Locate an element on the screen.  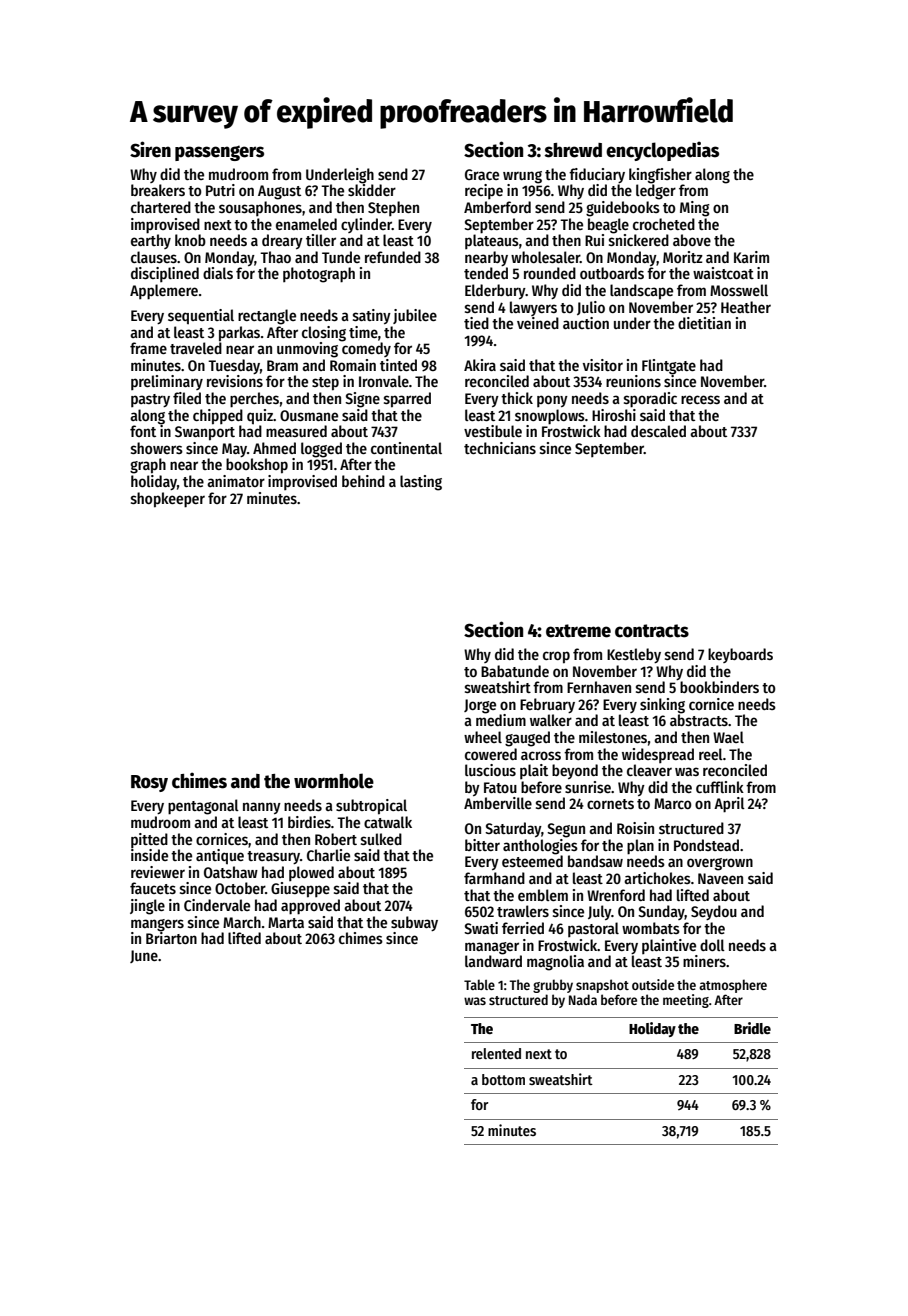
Heather is located at coordinates (746, 307).
